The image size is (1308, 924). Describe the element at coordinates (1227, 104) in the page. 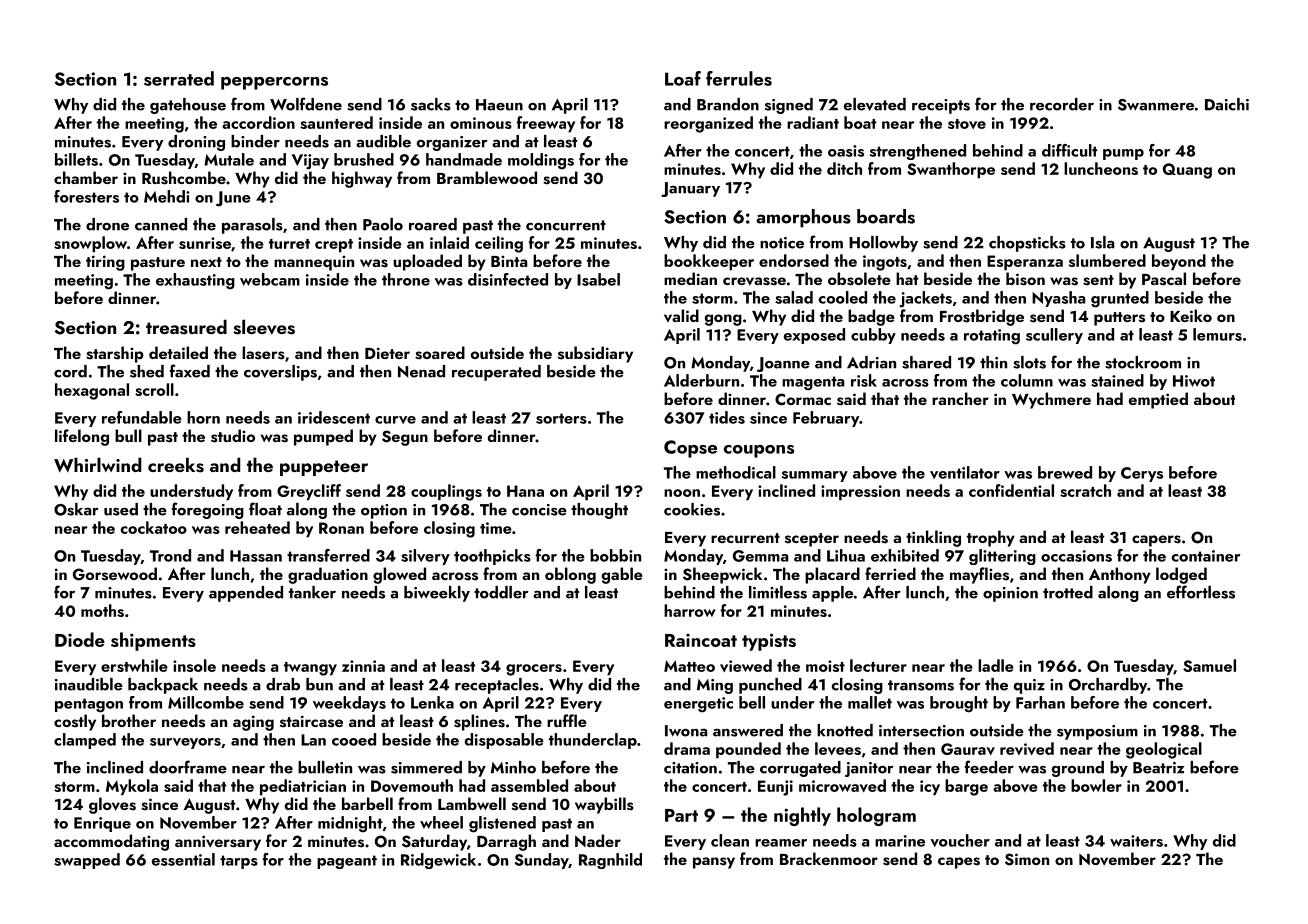

I see `Daichi` at that location.
